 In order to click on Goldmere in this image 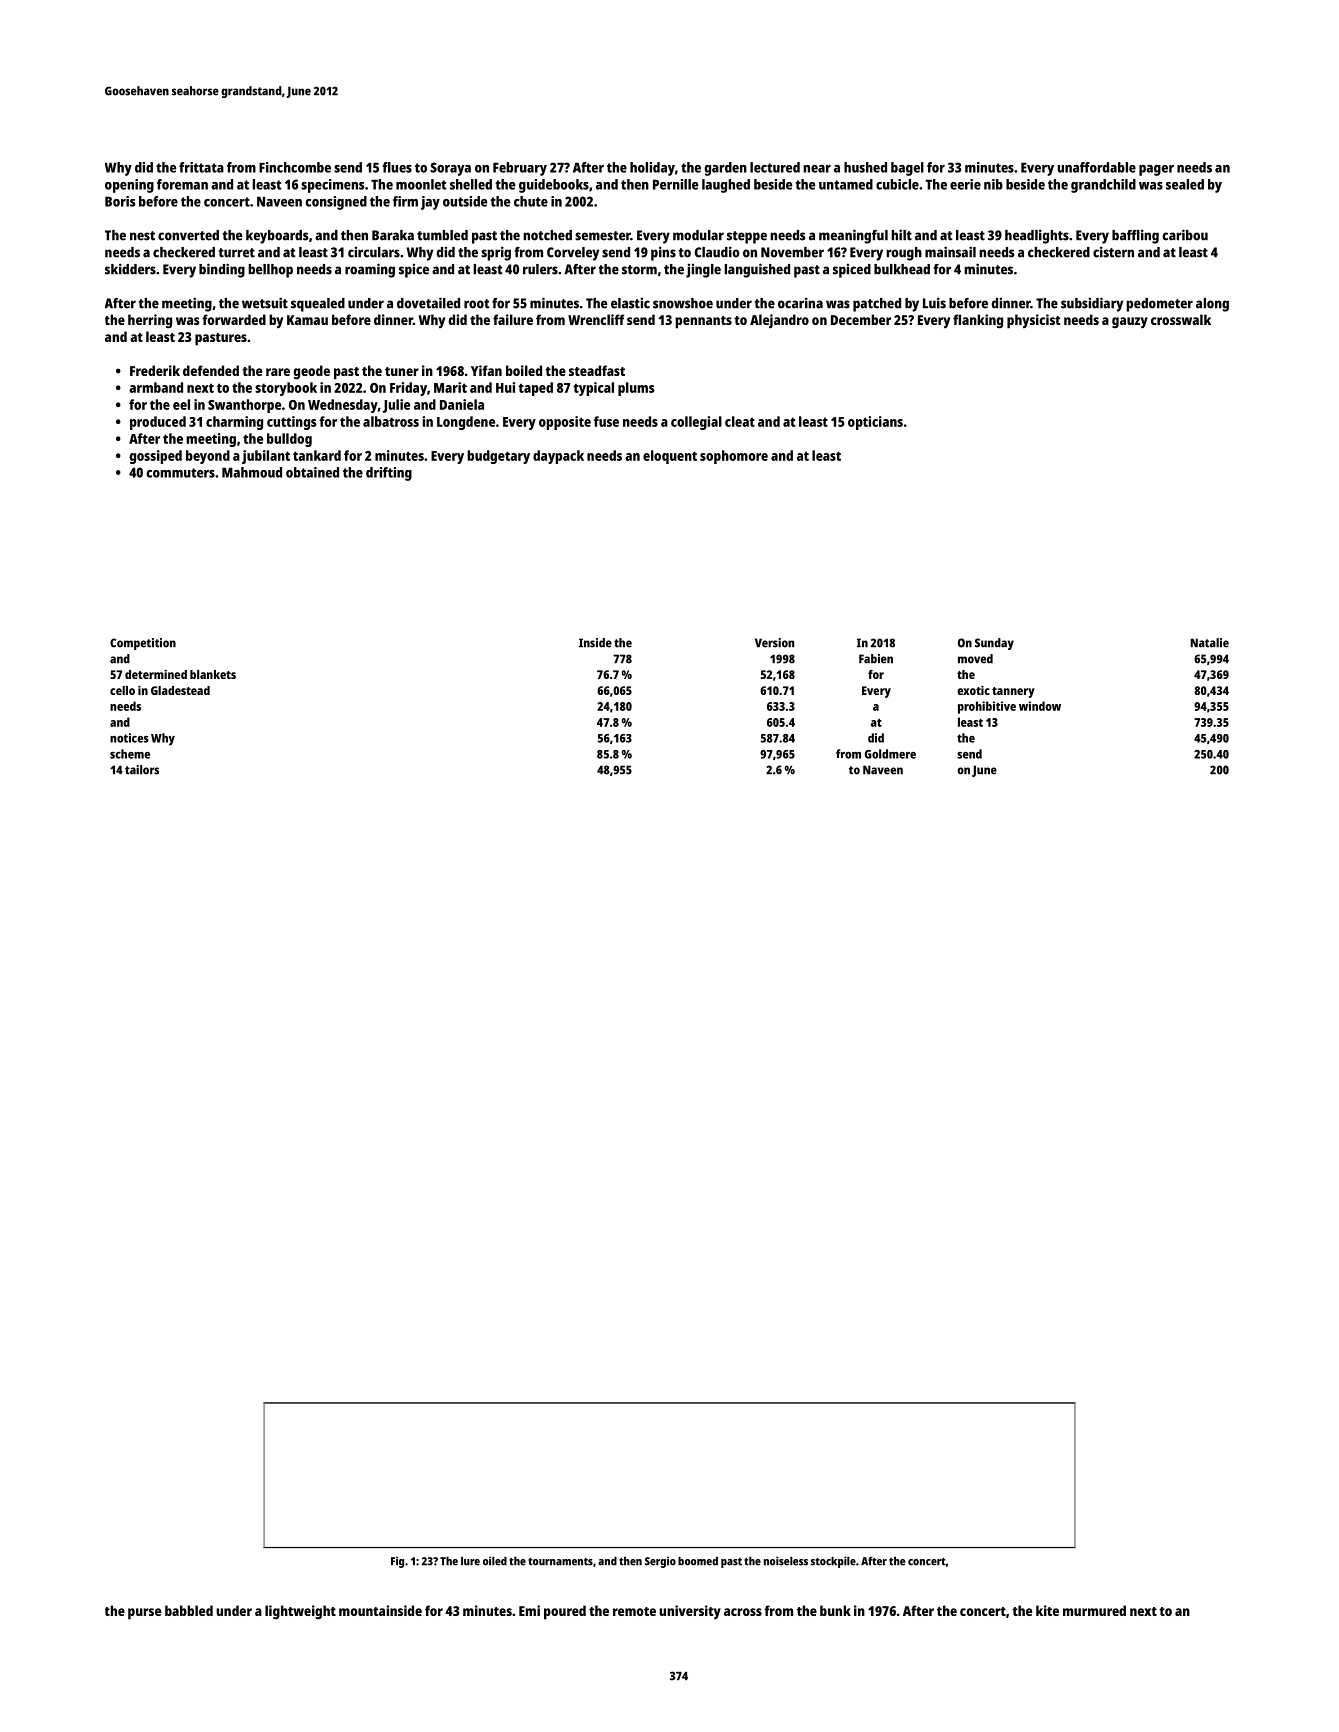, I will do `click(890, 754)`.
